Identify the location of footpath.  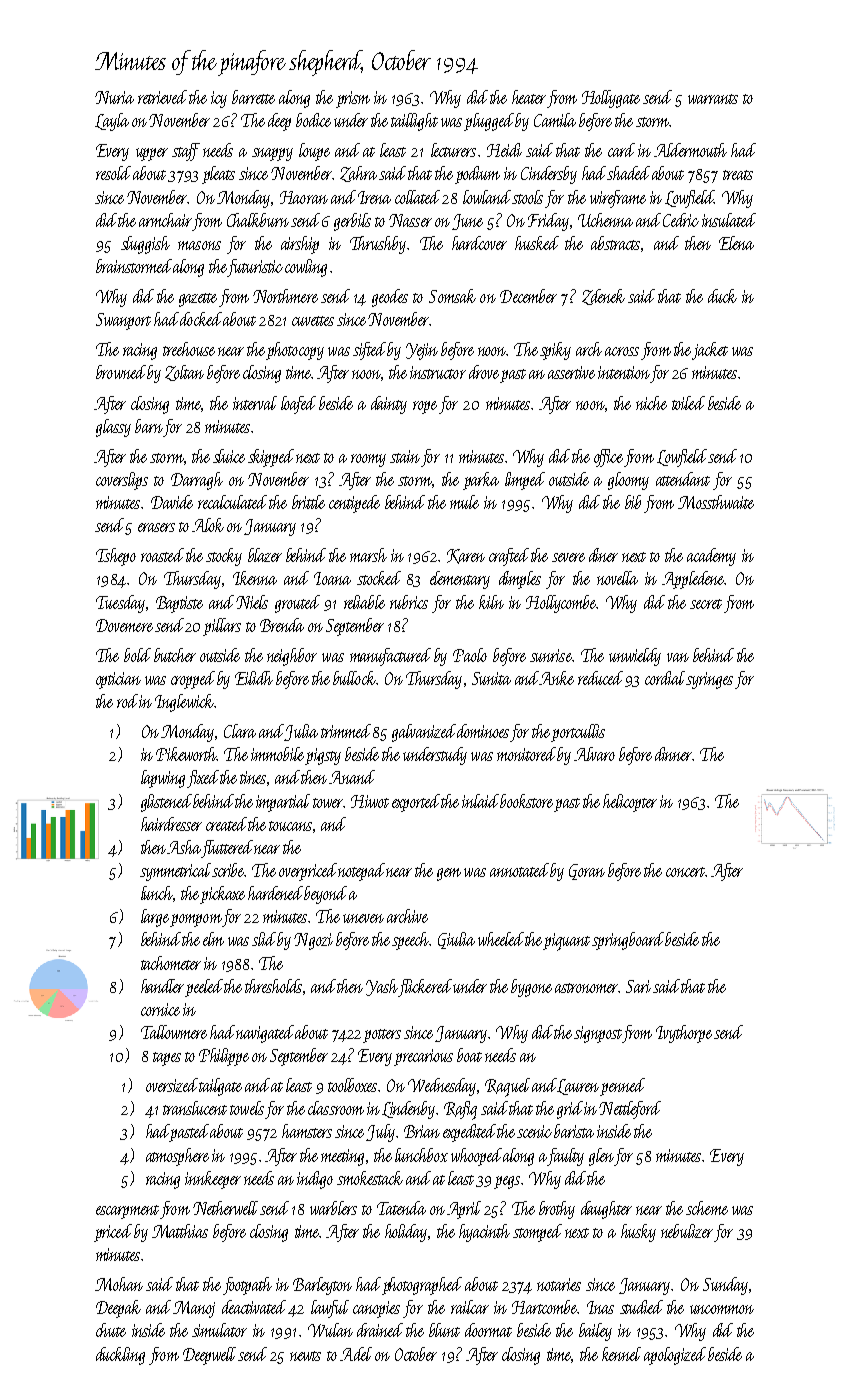
(247, 1286).
